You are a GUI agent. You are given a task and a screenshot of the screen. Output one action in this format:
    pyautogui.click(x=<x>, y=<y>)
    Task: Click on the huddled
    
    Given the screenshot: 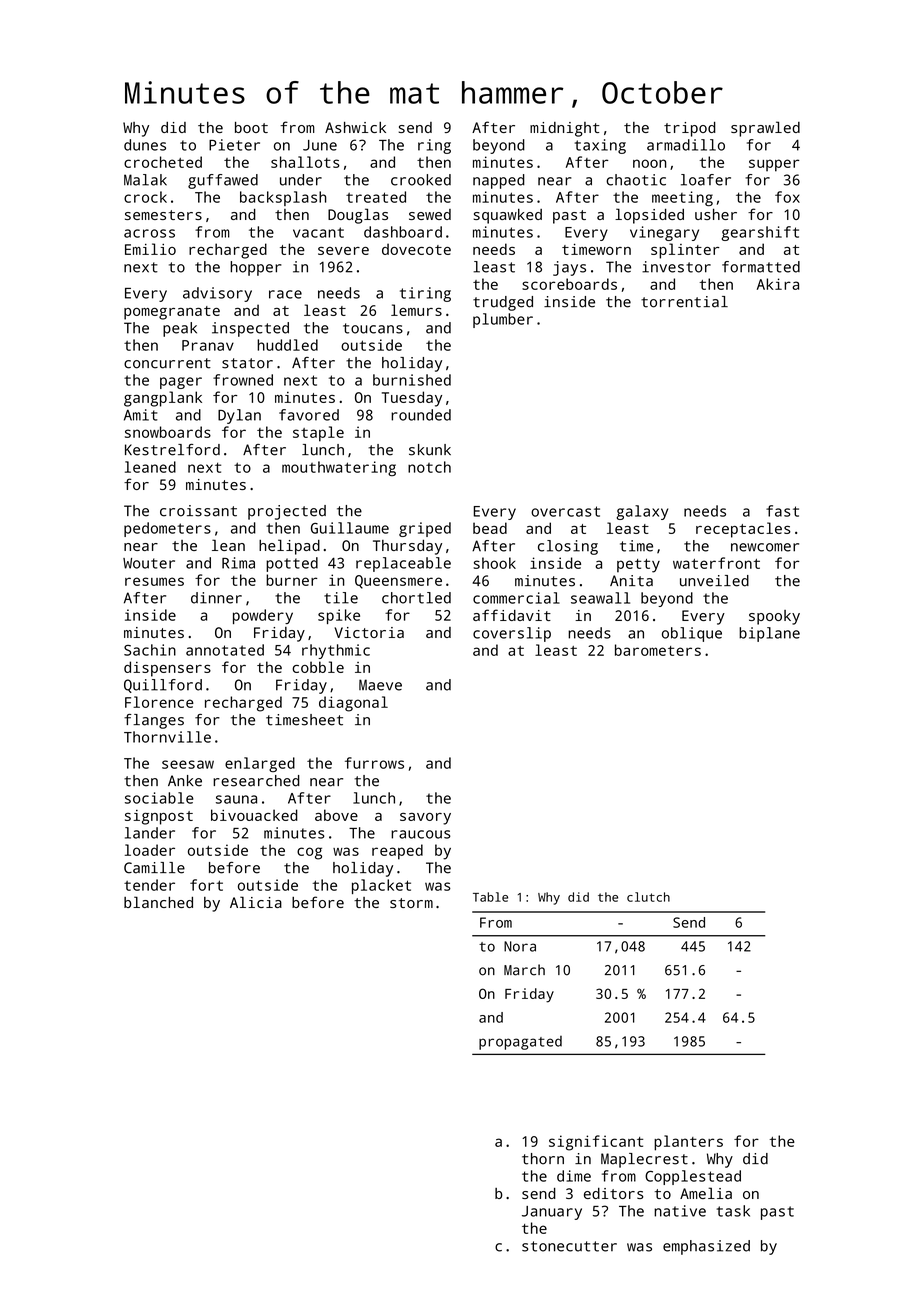 What is the action you would take?
    pyautogui.click(x=287, y=345)
